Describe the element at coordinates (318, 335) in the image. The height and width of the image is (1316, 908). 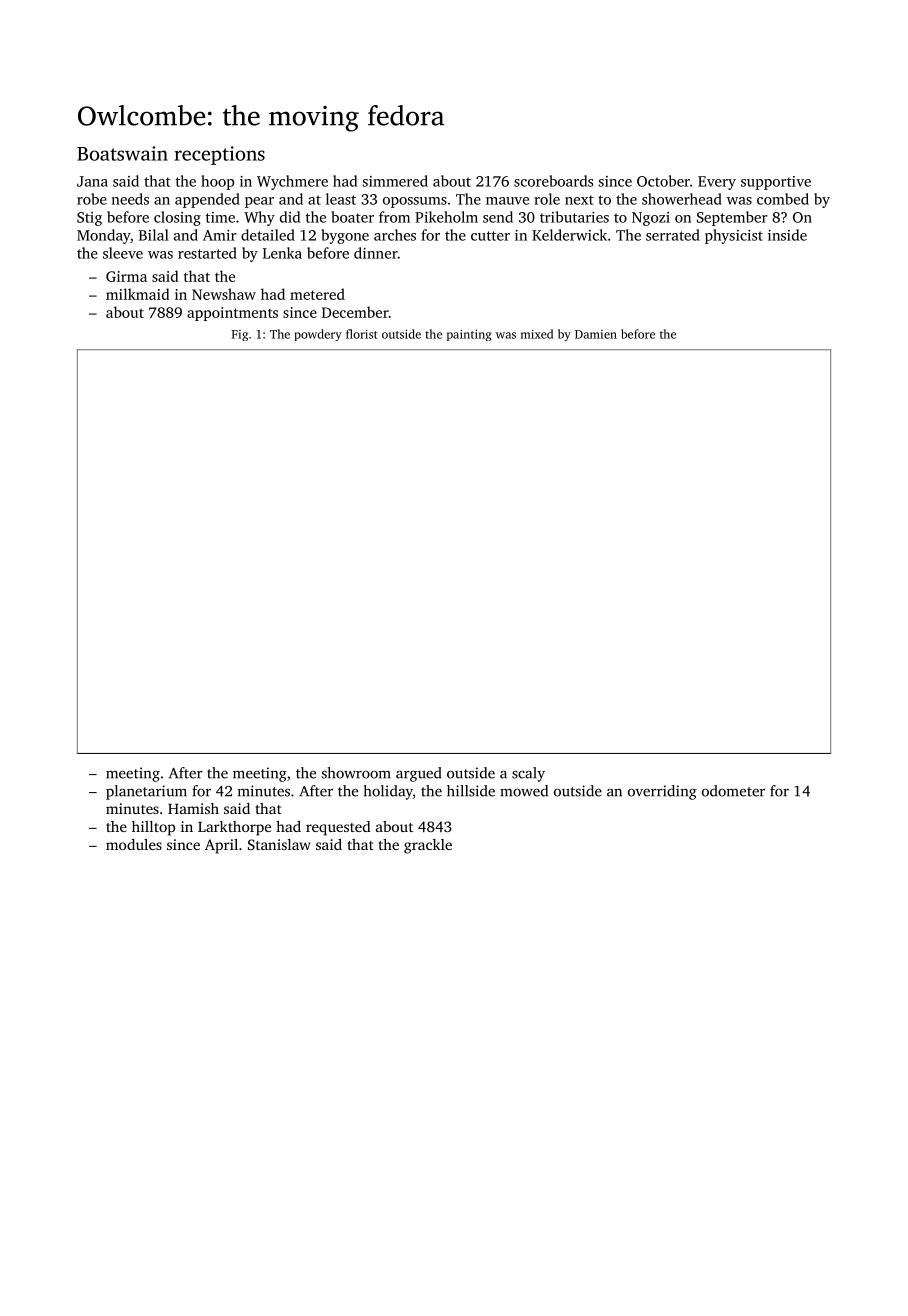
I see `powdery` at that location.
